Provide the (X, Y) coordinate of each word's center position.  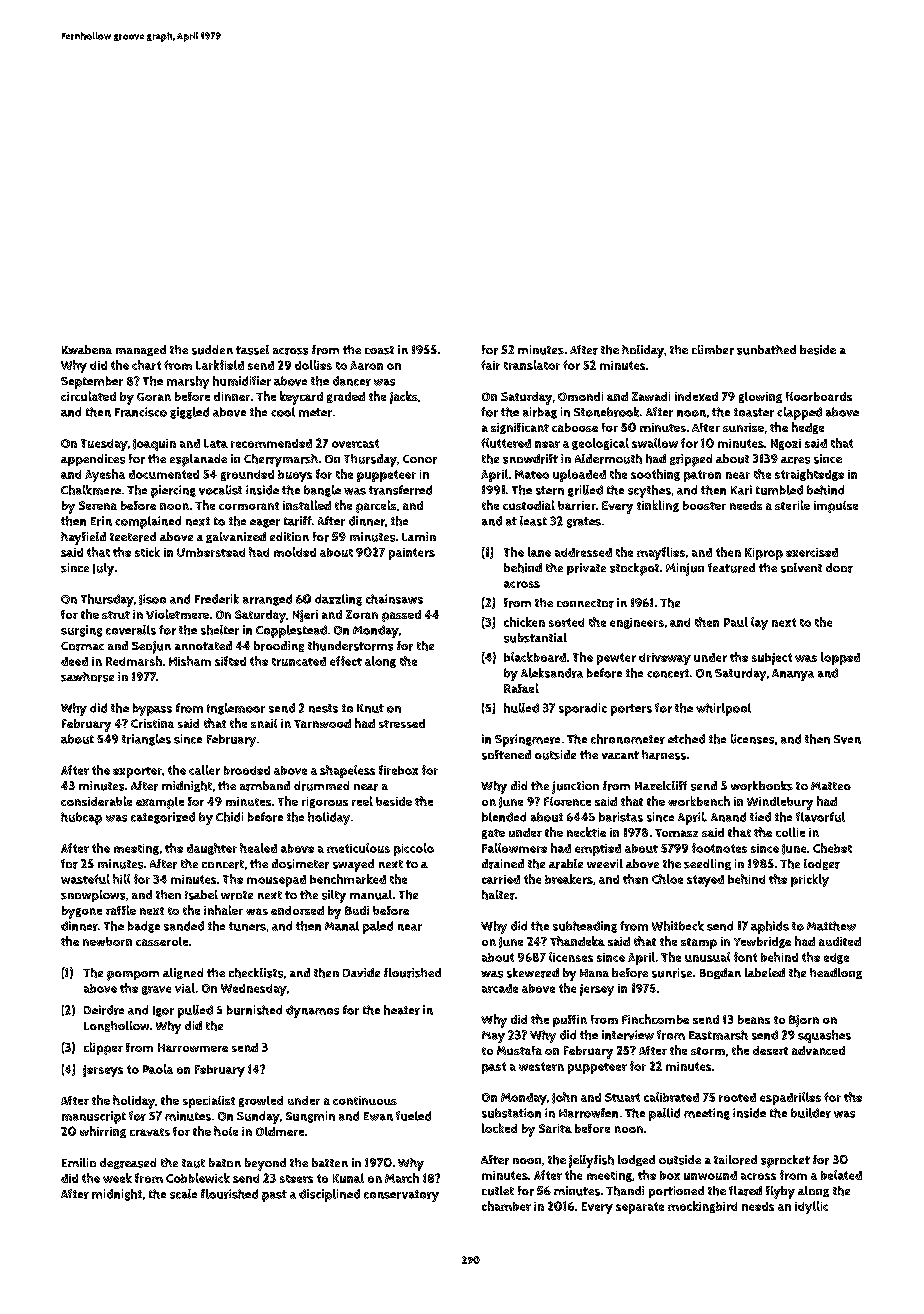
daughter (212, 849)
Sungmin (310, 1117)
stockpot (634, 569)
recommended (271, 443)
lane (539, 552)
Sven (847, 739)
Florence (567, 801)
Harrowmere (193, 1047)
